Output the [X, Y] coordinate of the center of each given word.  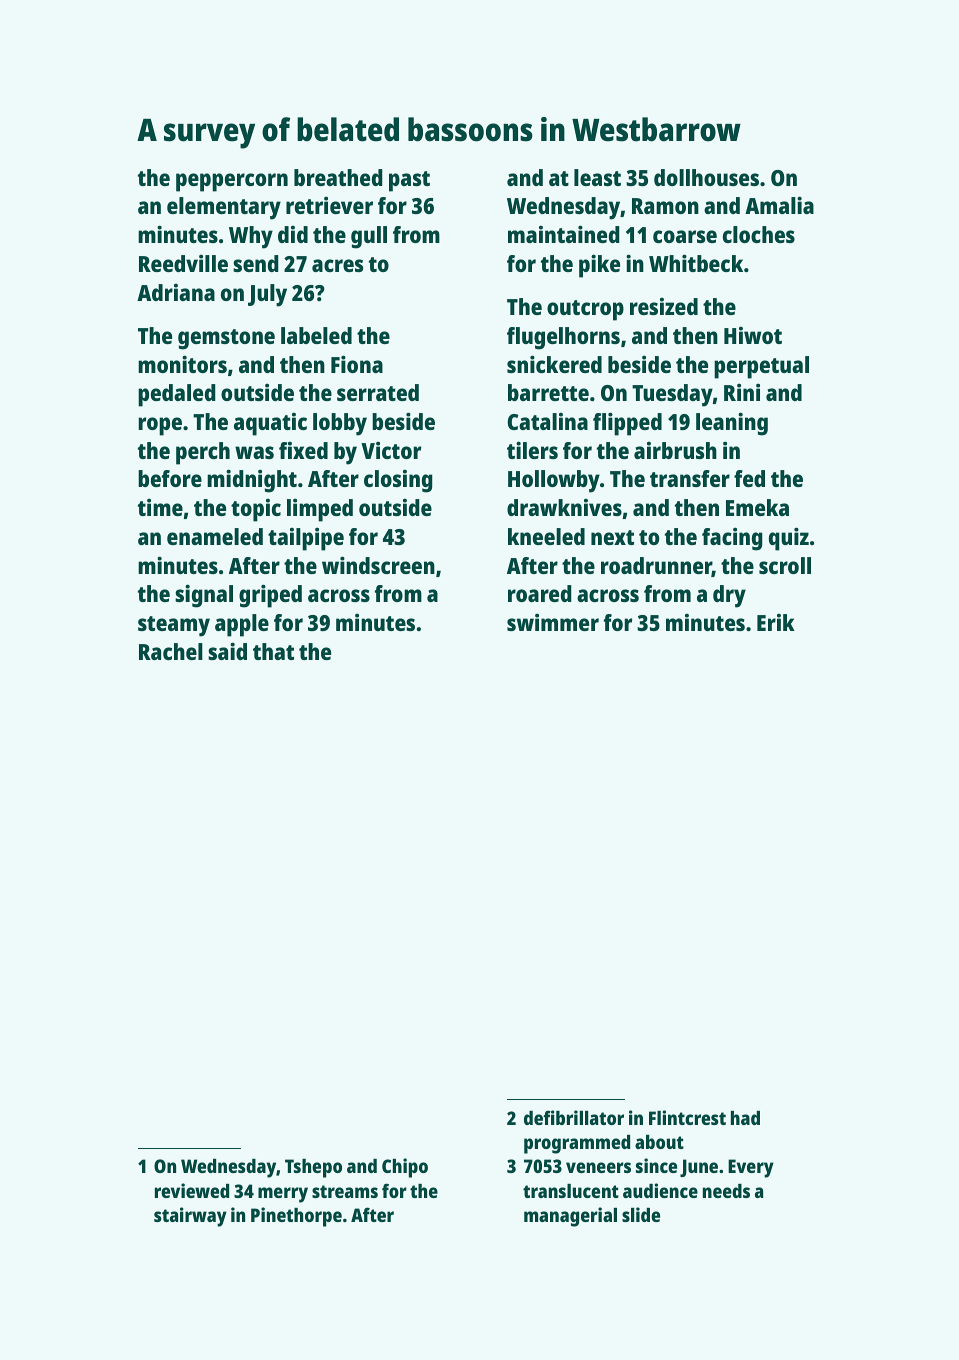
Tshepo [313, 1168]
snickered [554, 364]
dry [729, 596]
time [160, 507]
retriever [329, 205]
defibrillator [574, 1117]
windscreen [378, 565]
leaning [732, 424]
